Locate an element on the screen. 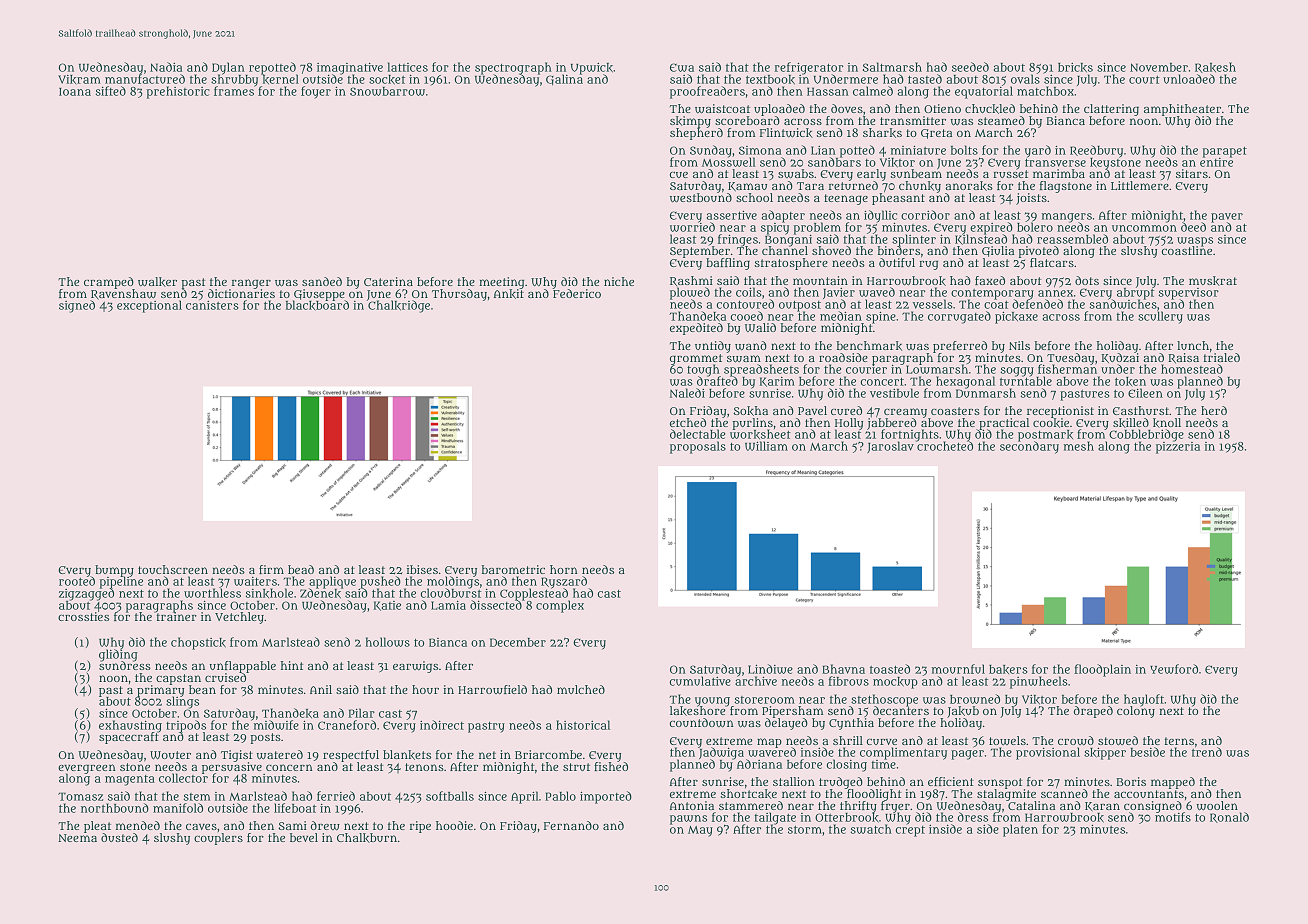  colony is located at coordinates (1136, 712).
